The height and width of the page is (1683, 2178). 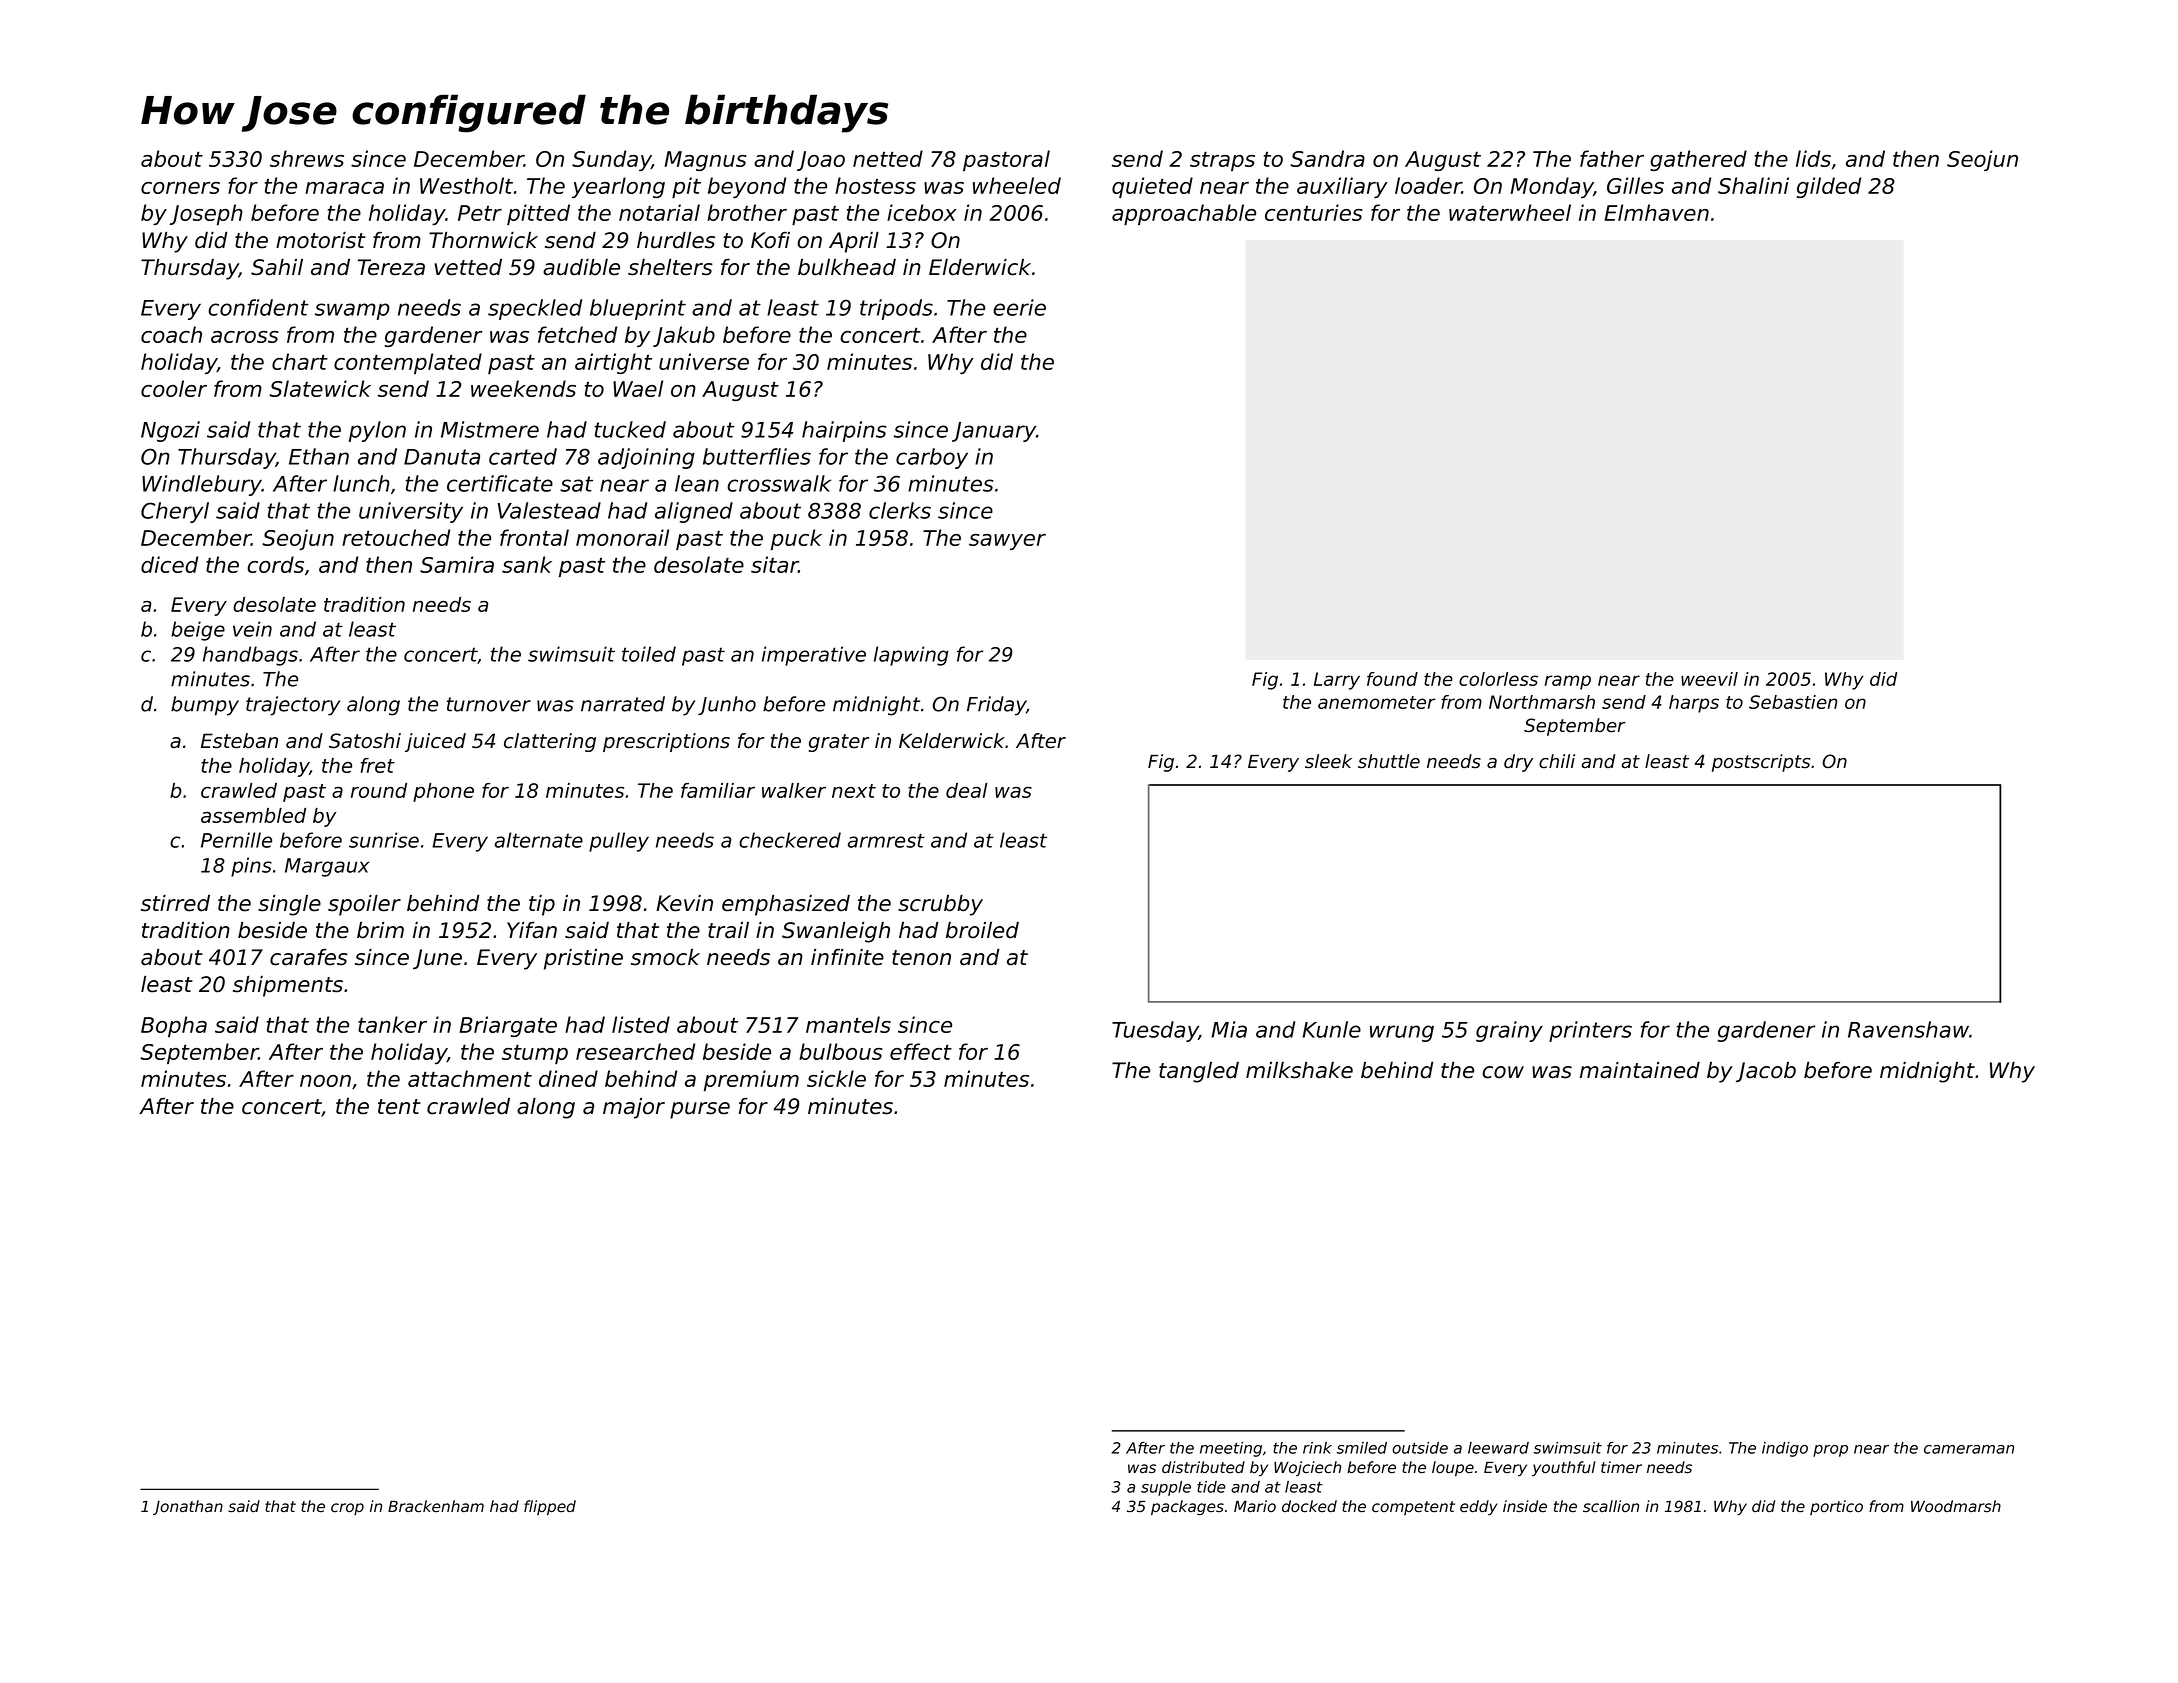 I want to click on prop, so click(x=1830, y=1451).
